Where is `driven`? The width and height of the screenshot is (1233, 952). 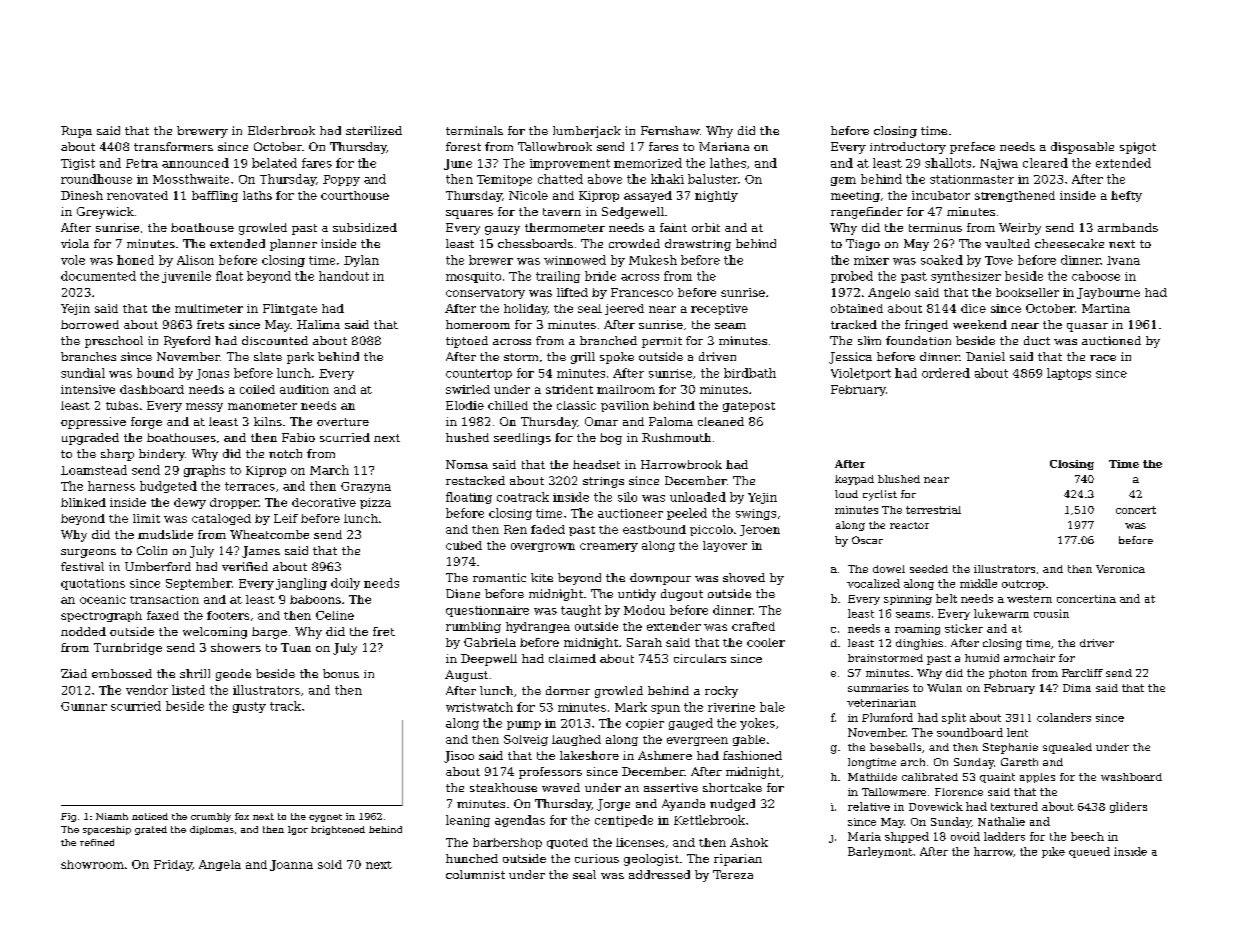 driven is located at coordinates (717, 356).
